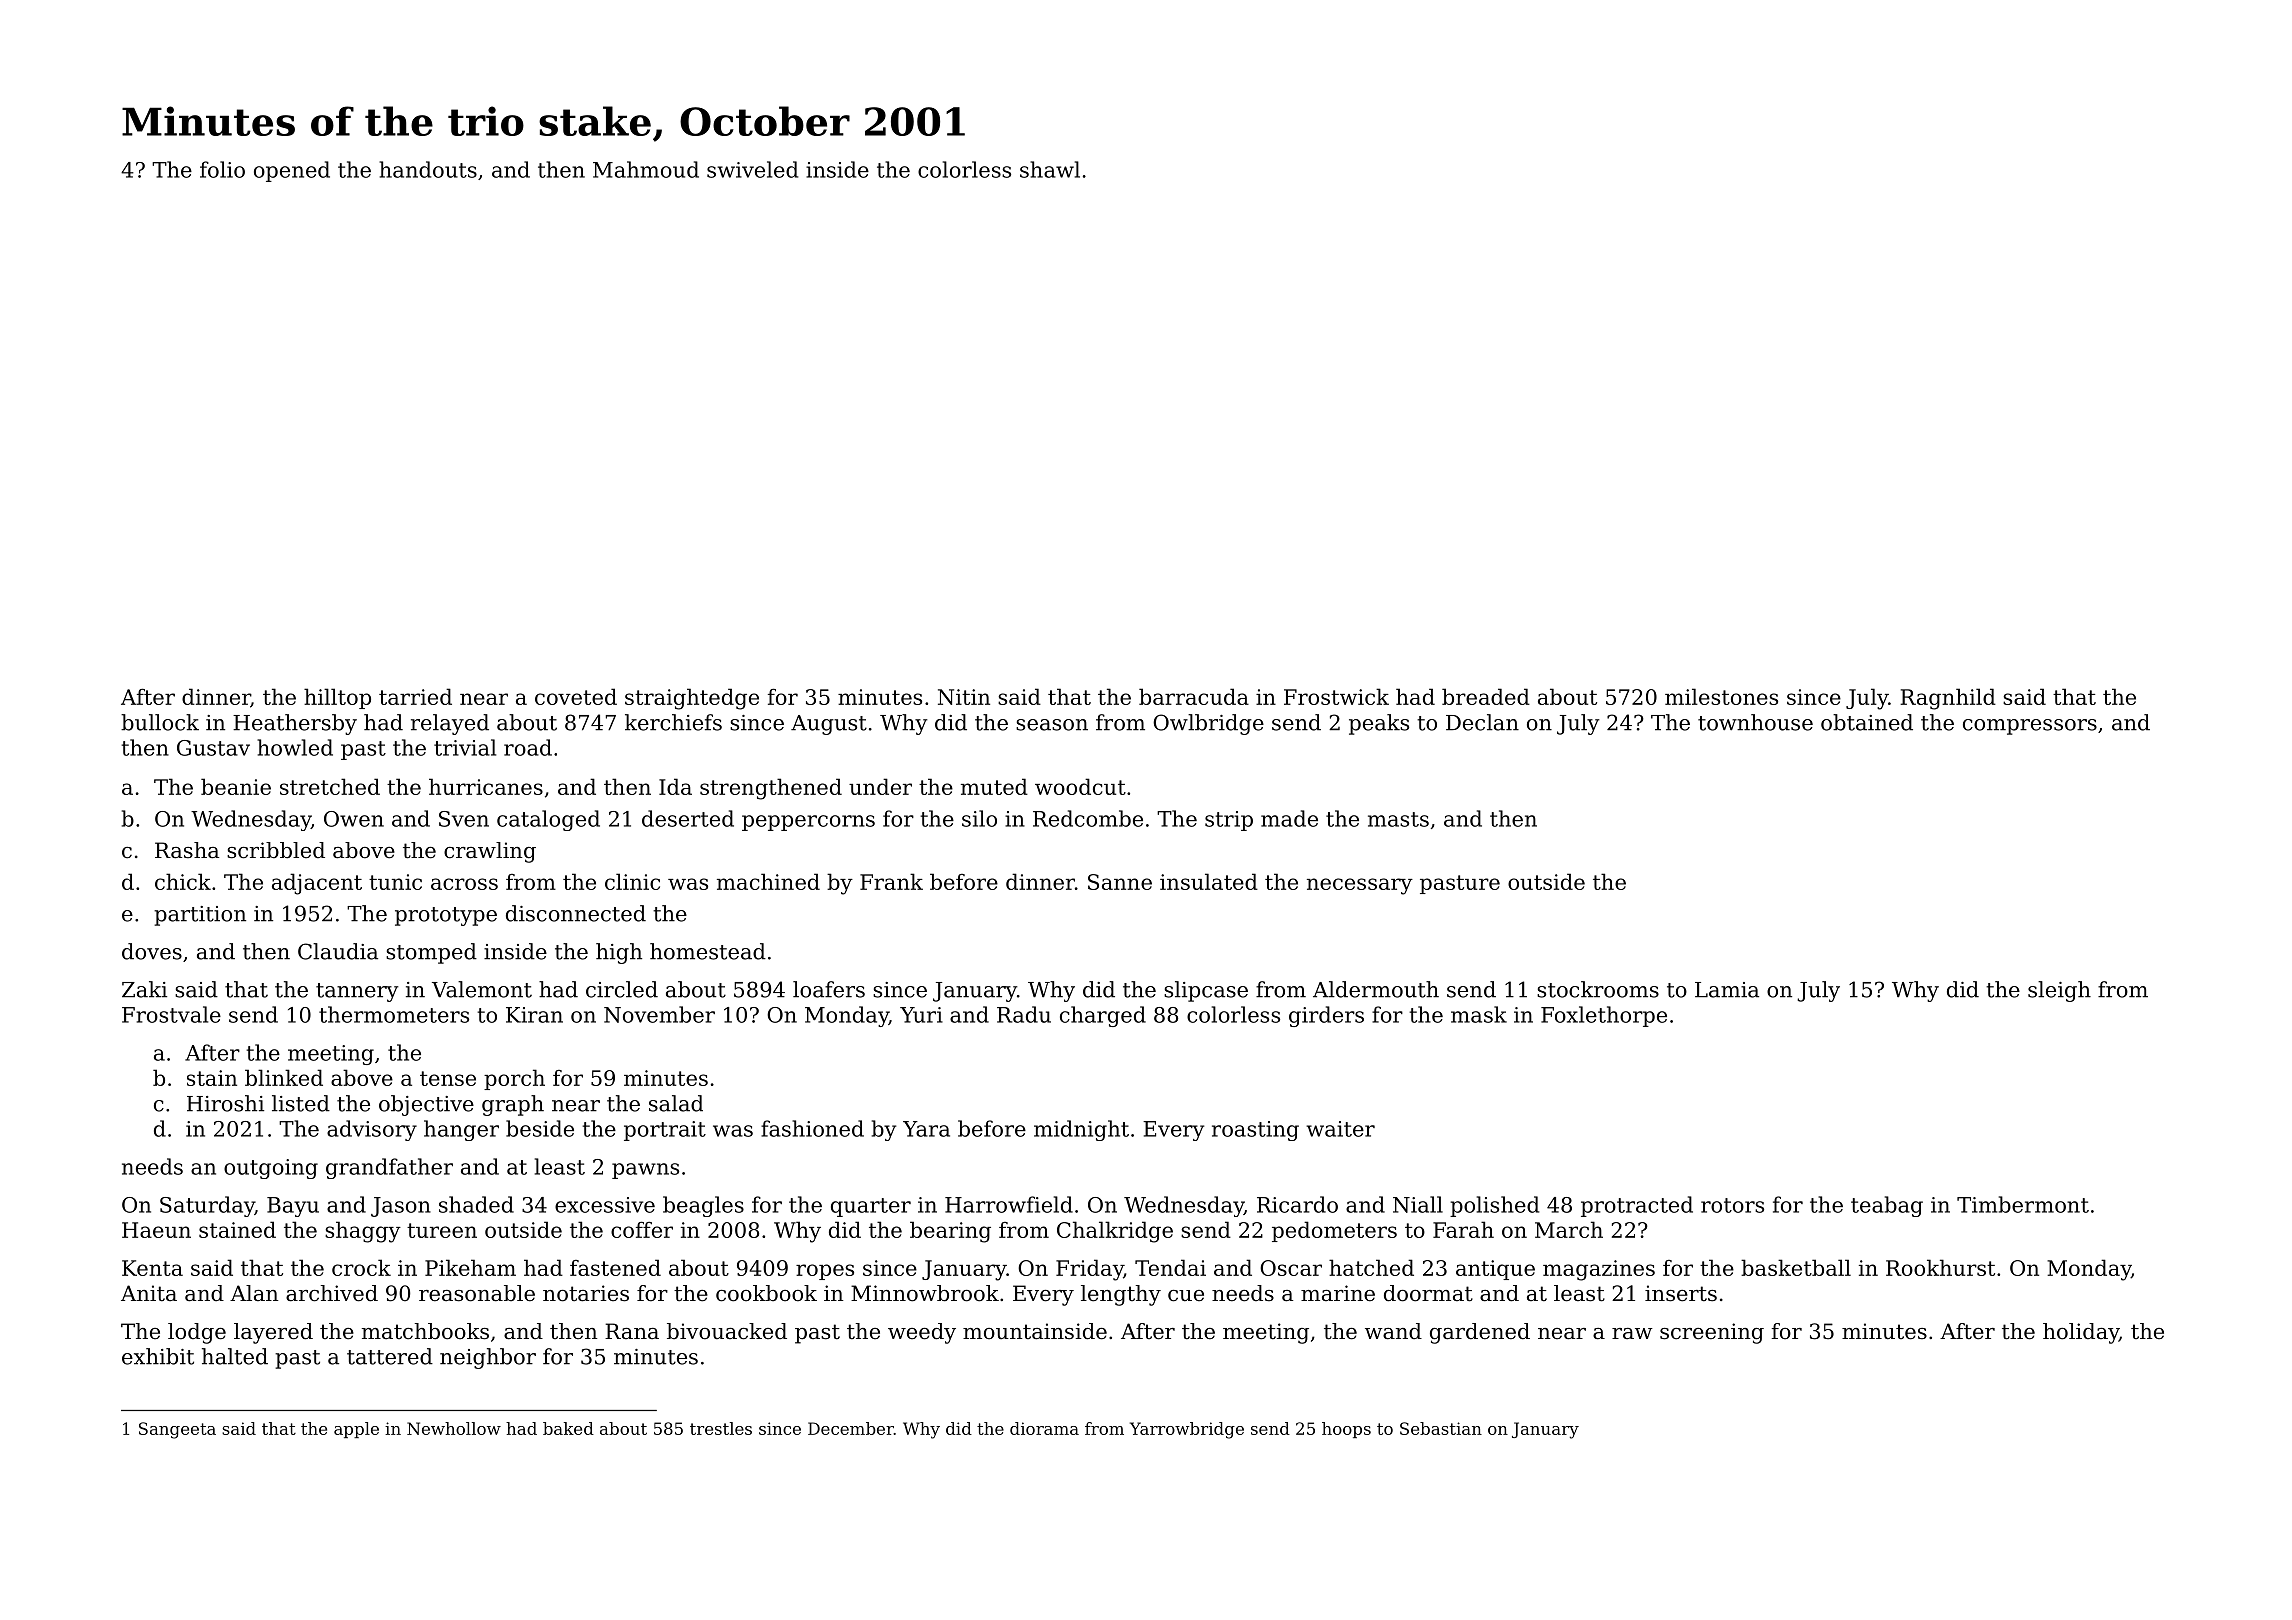  I want to click on Frostvale, so click(171, 1014).
